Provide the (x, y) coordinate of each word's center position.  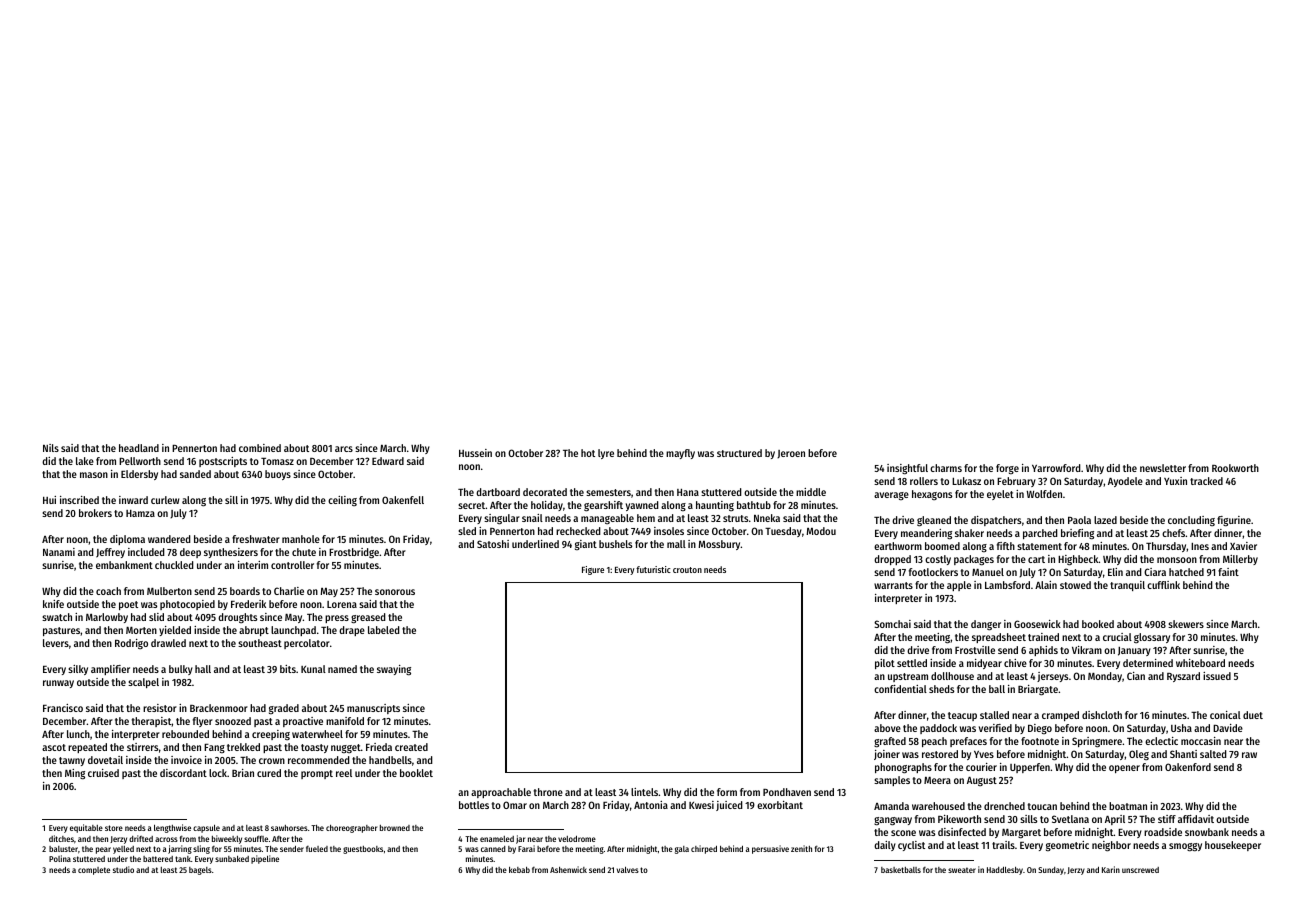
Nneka (767, 518)
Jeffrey (110, 553)
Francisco (63, 708)
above (887, 728)
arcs (344, 449)
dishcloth (1102, 715)
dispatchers (996, 521)
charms (946, 468)
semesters (608, 492)
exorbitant (780, 805)
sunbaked (232, 859)
